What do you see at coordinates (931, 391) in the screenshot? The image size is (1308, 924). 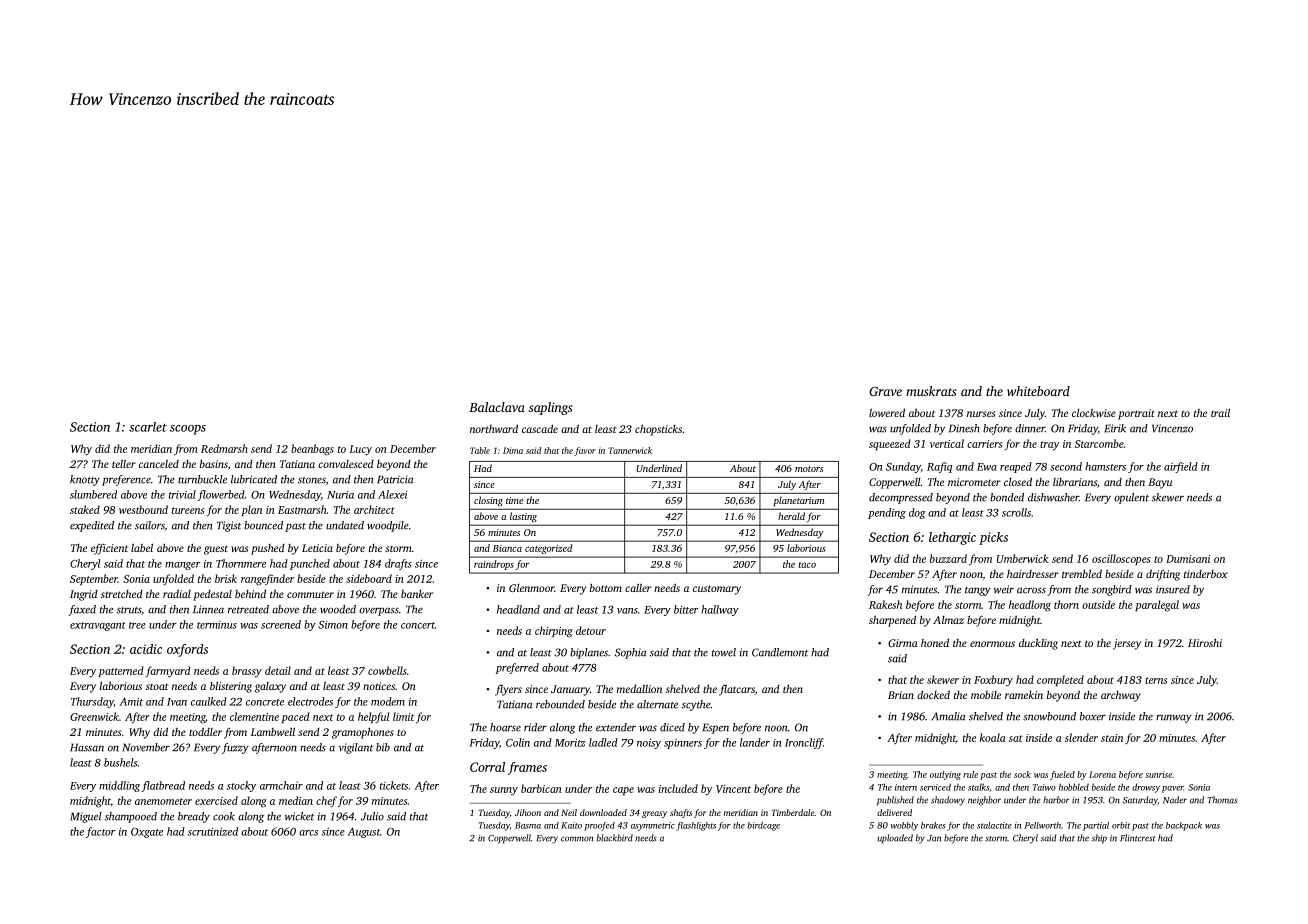 I see `muskrats` at bounding box center [931, 391].
